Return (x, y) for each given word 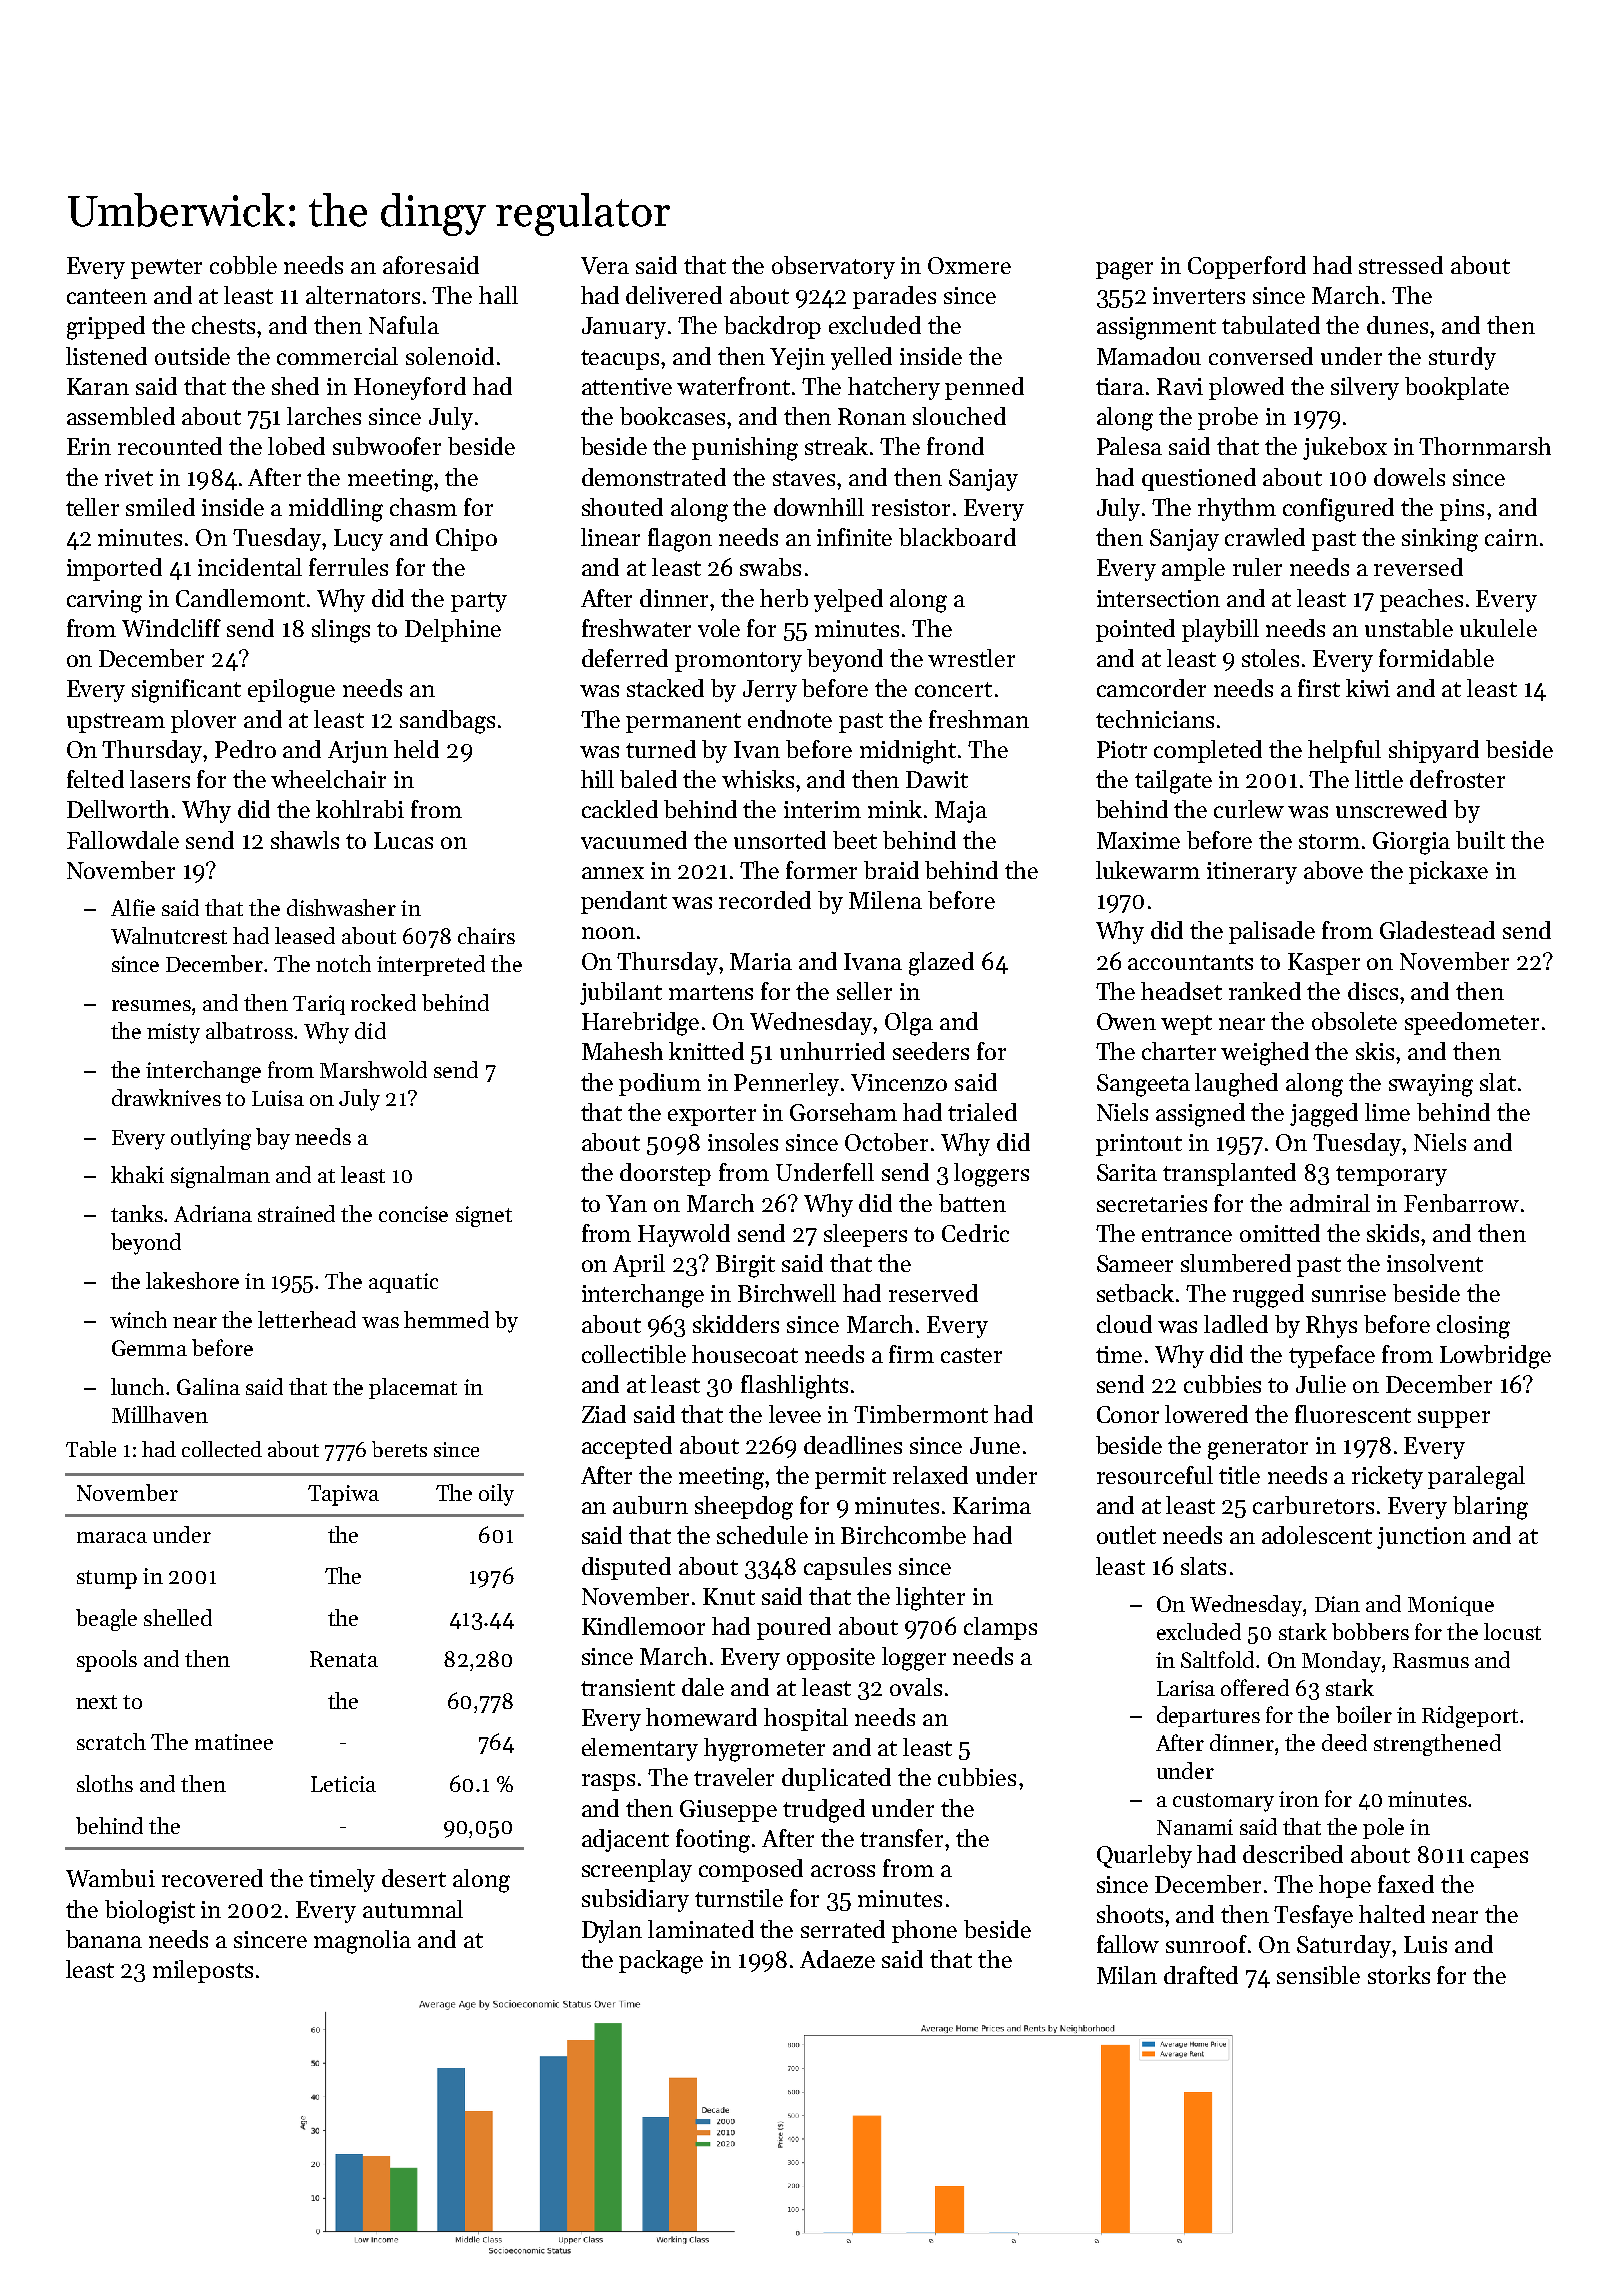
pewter (166, 269)
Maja (961, 812)
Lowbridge (1495, 1357)
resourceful (1155, 1475)
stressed (1401, 265)
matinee (234, 1742)
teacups (620, 360)
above (1333, 870)
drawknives (166, 1097)
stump (107, 1579)
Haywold (684, 1235)
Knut (729, 1596)
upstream (116, 723)
